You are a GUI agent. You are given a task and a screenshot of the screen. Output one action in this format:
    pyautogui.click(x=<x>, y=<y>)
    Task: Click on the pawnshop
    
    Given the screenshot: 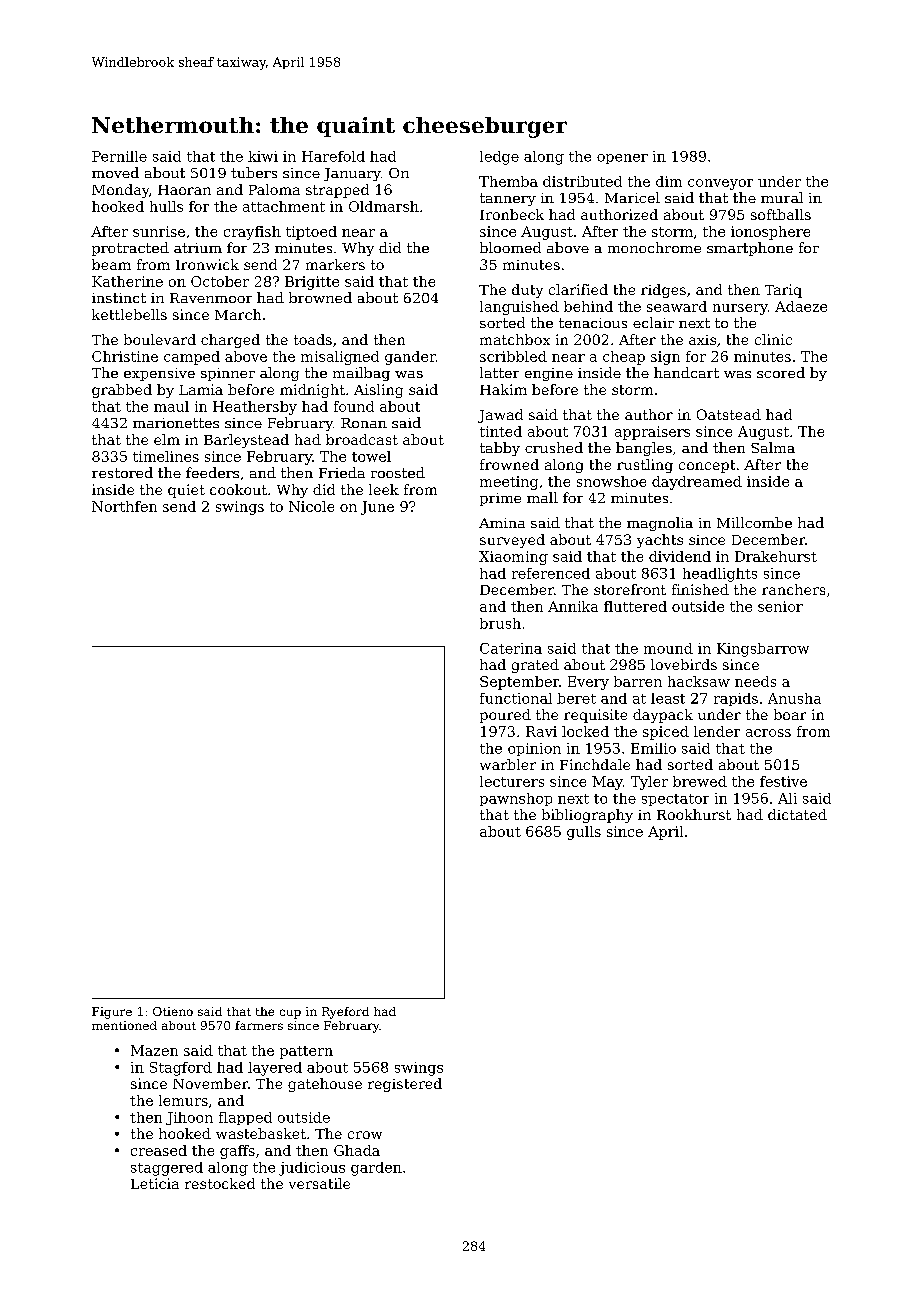 What is the action you would take?
    pyautogui.click(x=516, y=799)
